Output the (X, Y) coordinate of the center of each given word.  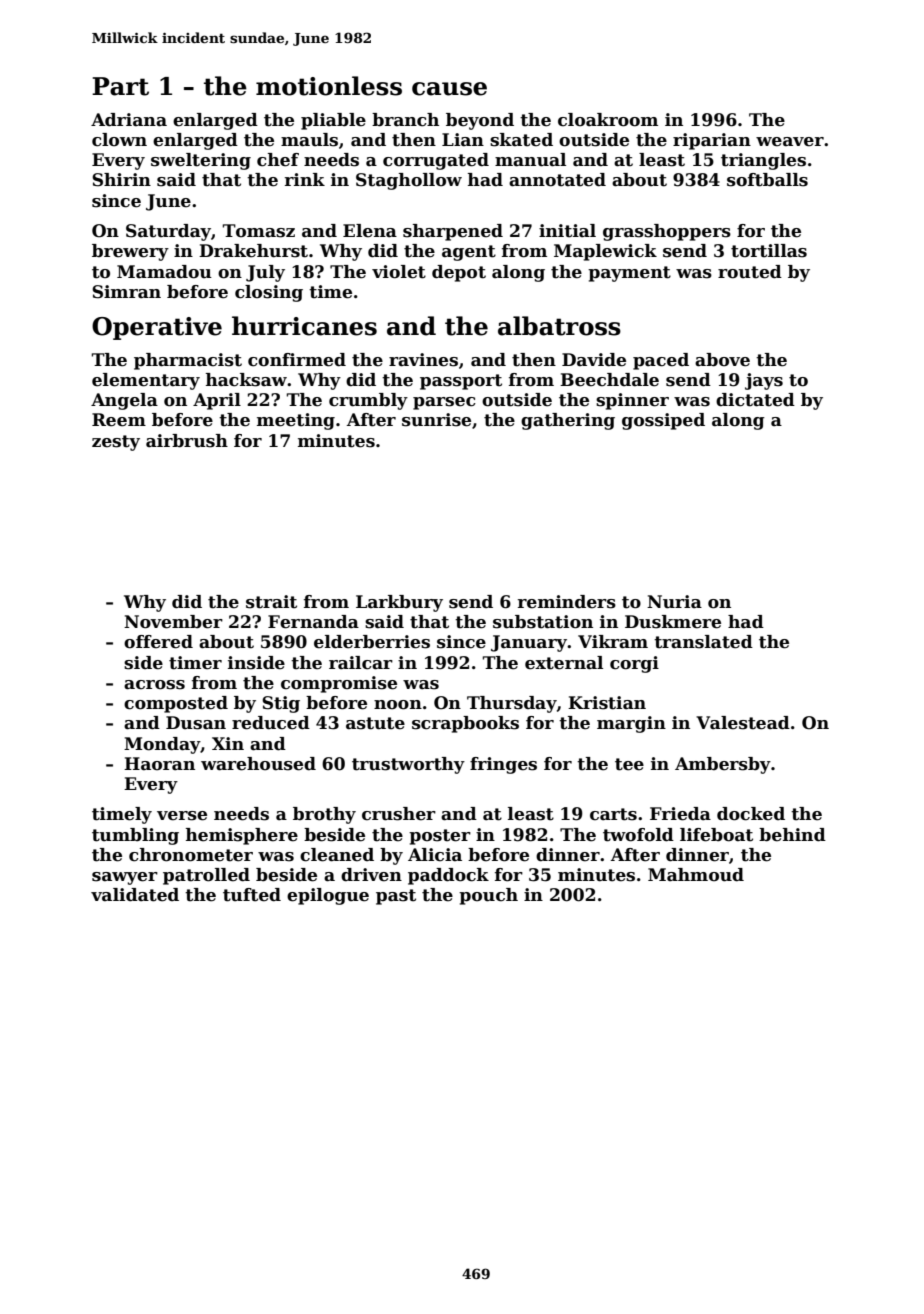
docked (751, 814)
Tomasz (259, 231)
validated (135, 895)
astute (375, 723)
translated (703, 642)
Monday (162, 745)
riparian (712, 141)
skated (521, 140)
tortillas (769, 251)
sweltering (201, 161)
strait (271, 602)
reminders (567, 602)
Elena (370, 231)
